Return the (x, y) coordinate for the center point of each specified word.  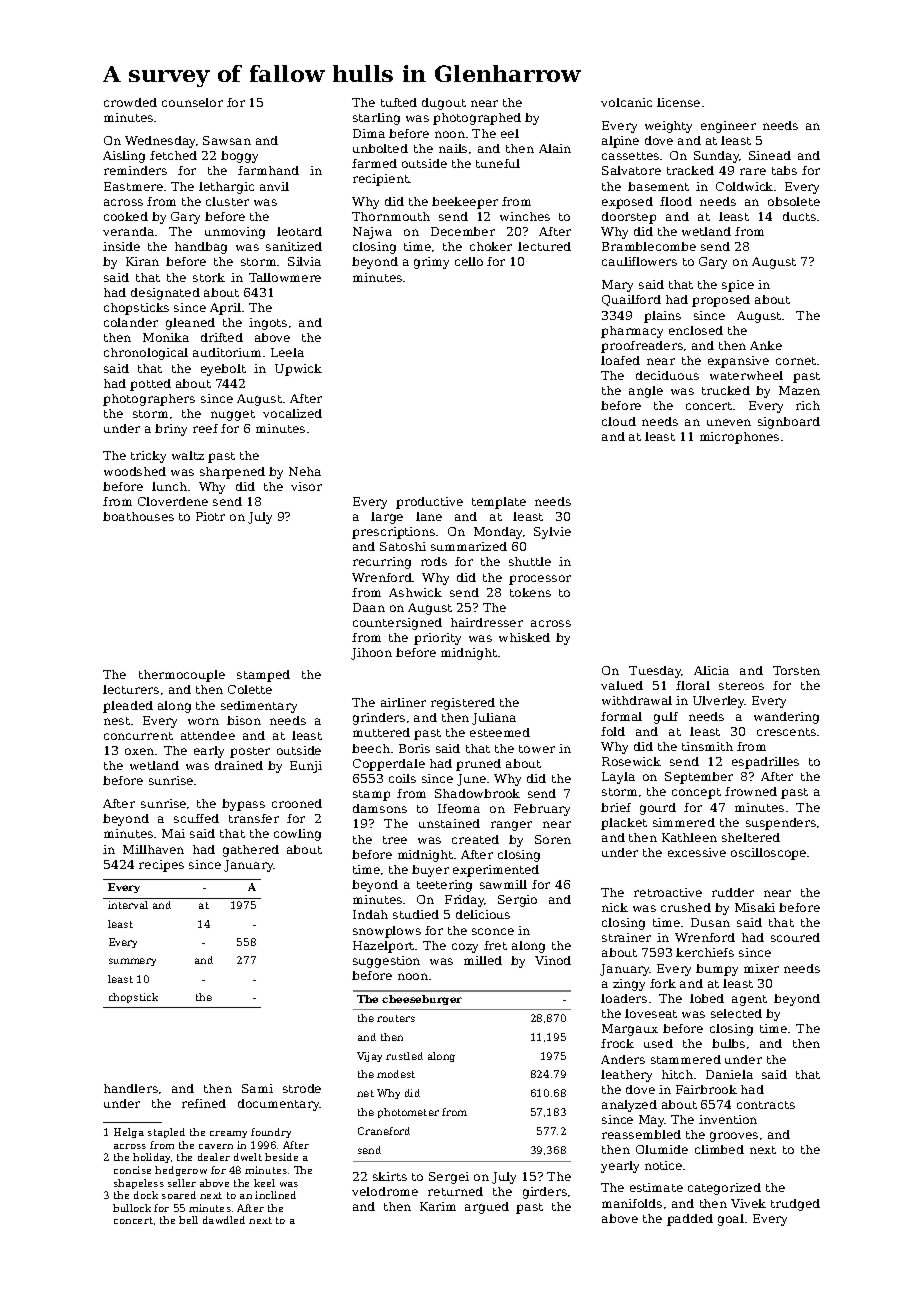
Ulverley (719, 702)
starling (376, 119)
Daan (369, 607)
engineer (728, 127)
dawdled (224, 1220)
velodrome (385, 1191)
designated (165, 294)
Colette (250, 689)
